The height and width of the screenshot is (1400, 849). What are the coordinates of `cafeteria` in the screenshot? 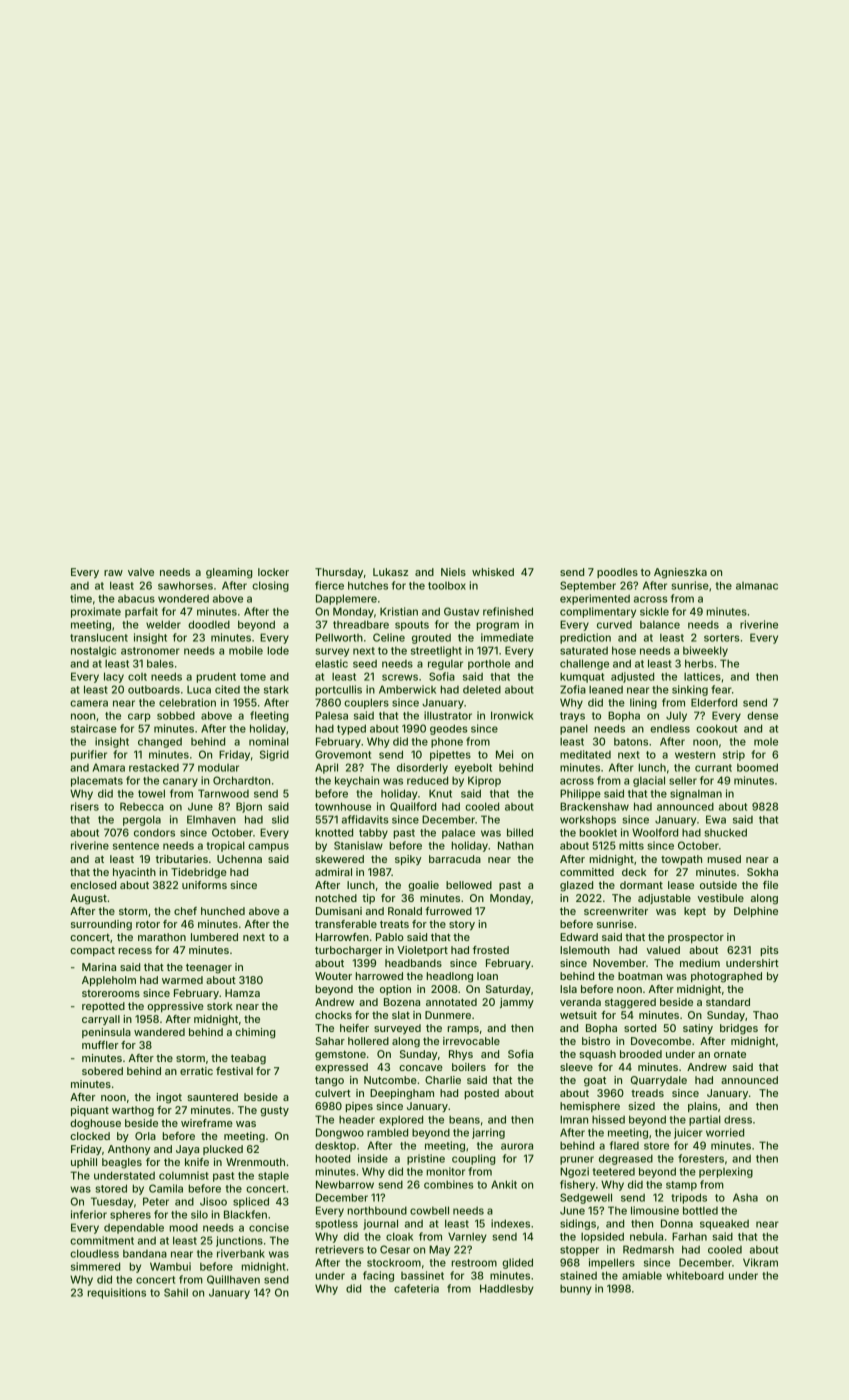 It's located at (416, 1288).
